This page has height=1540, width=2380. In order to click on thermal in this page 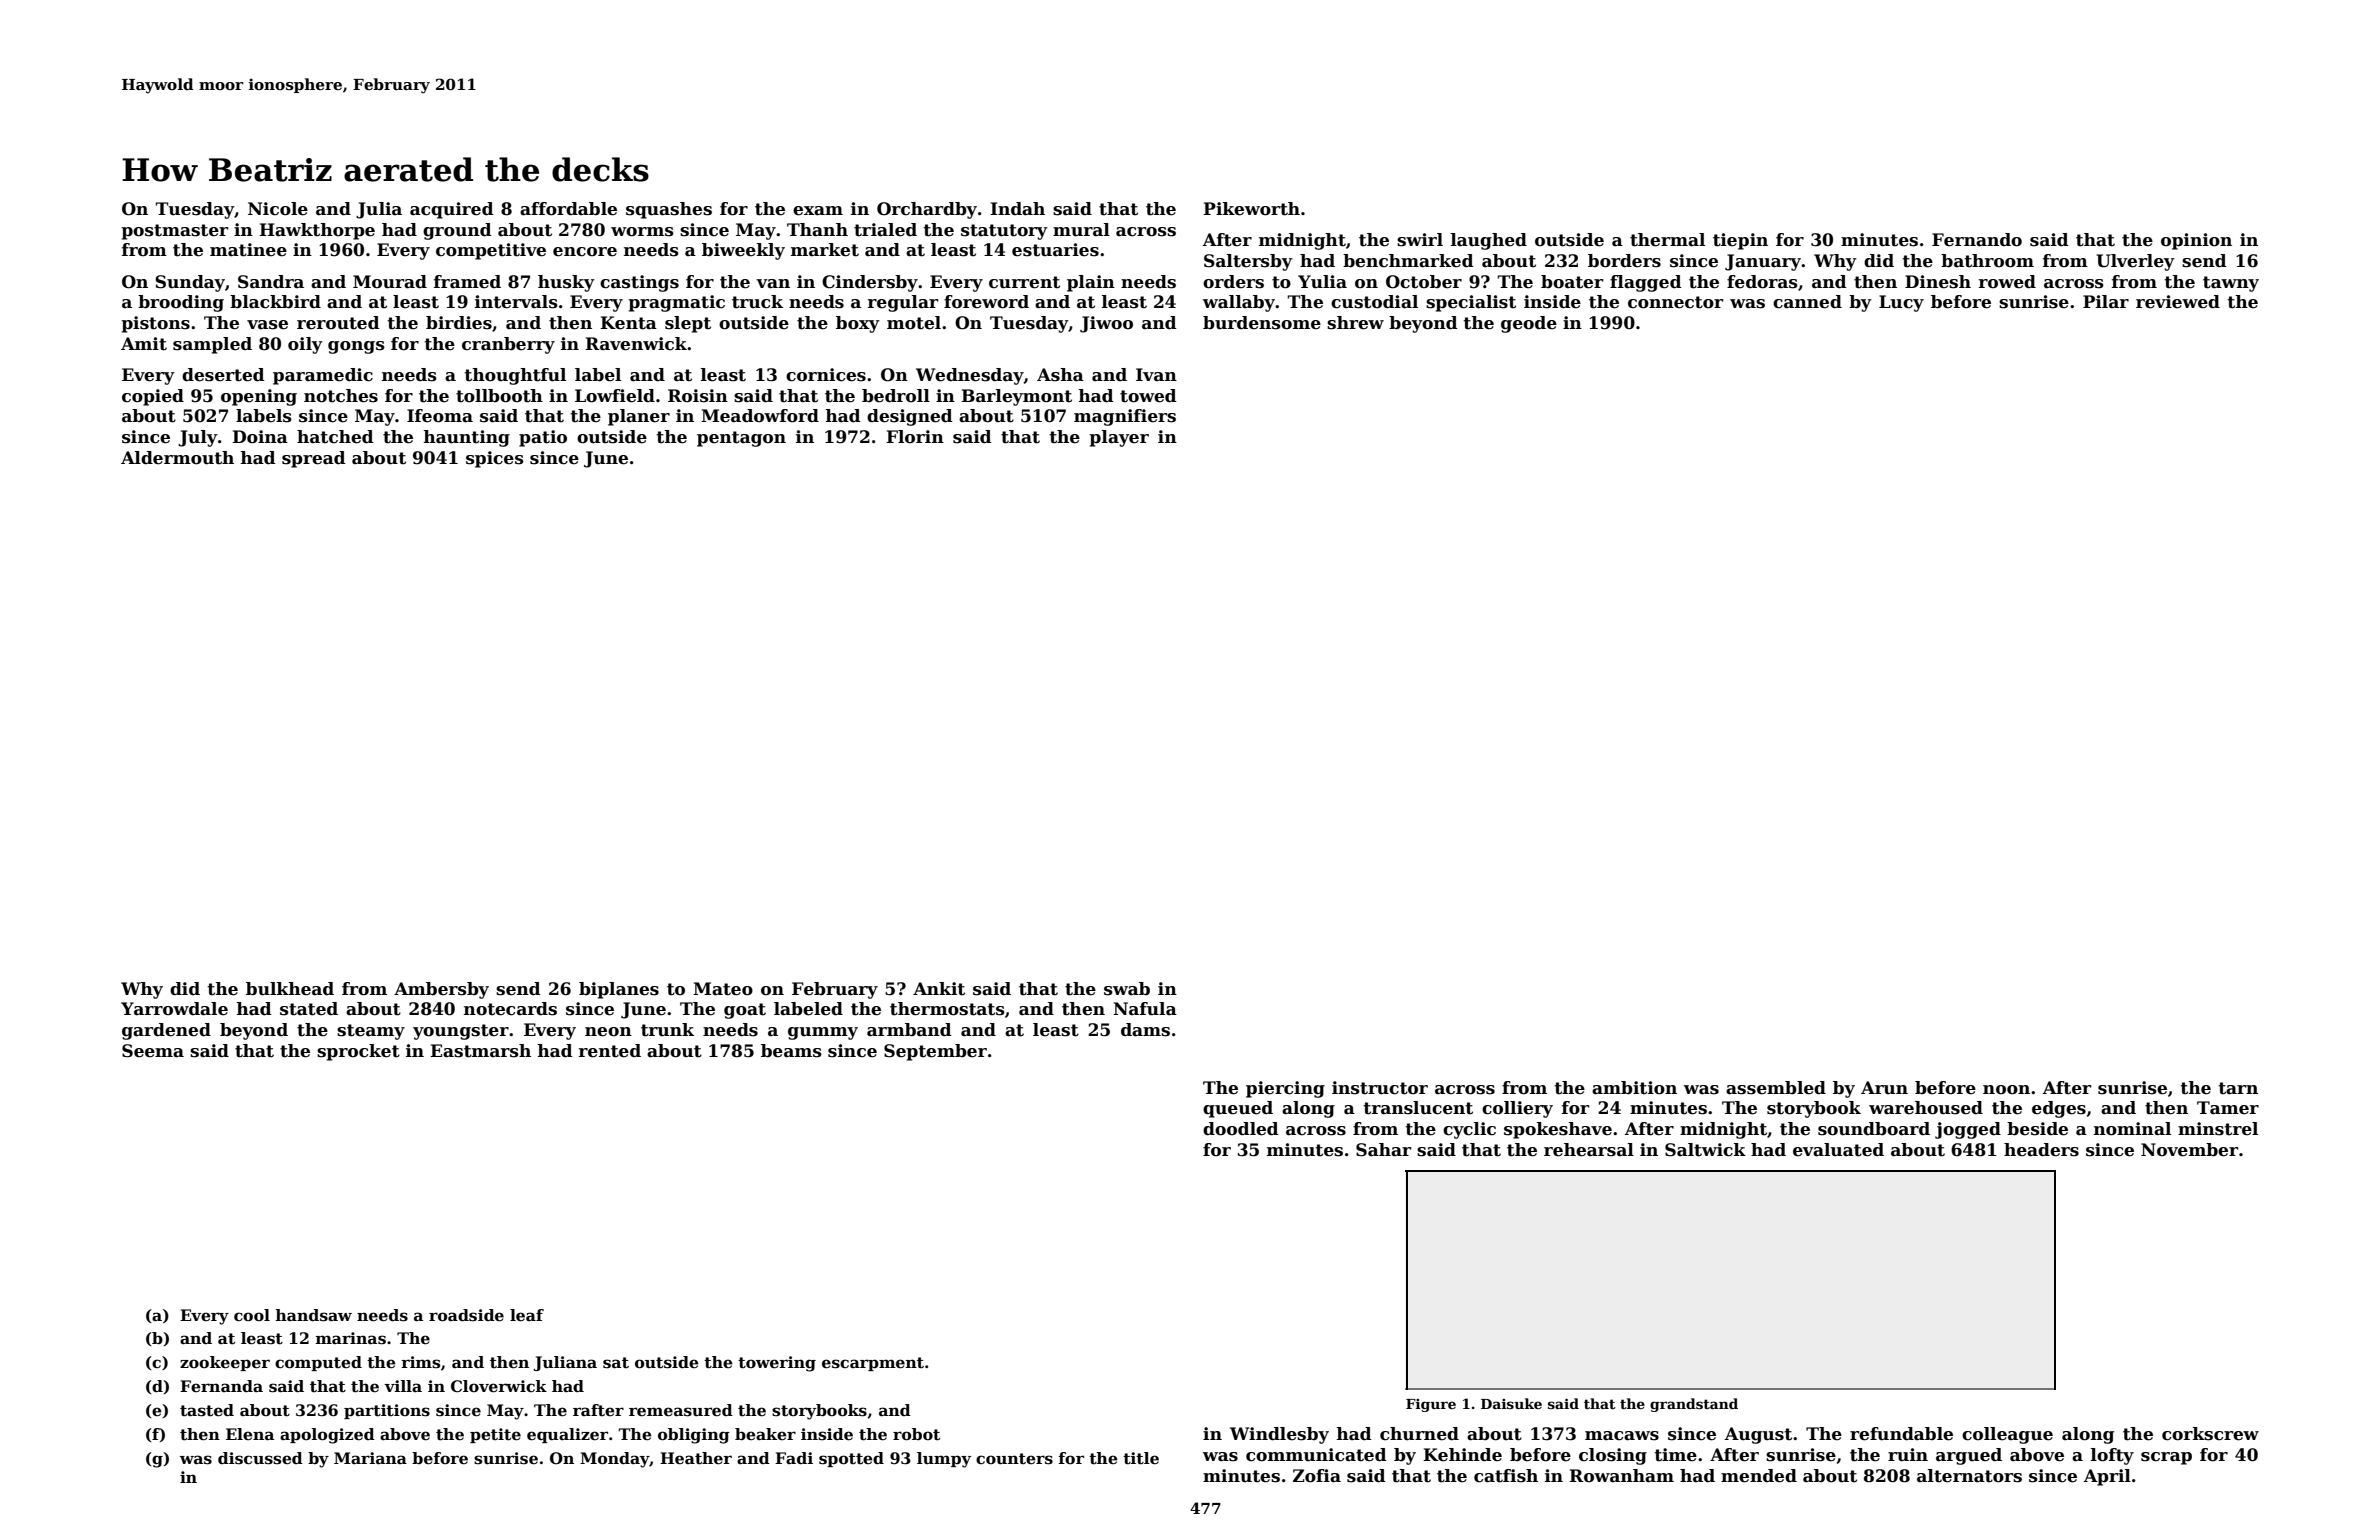, I will do `click(1667, 240)`.
